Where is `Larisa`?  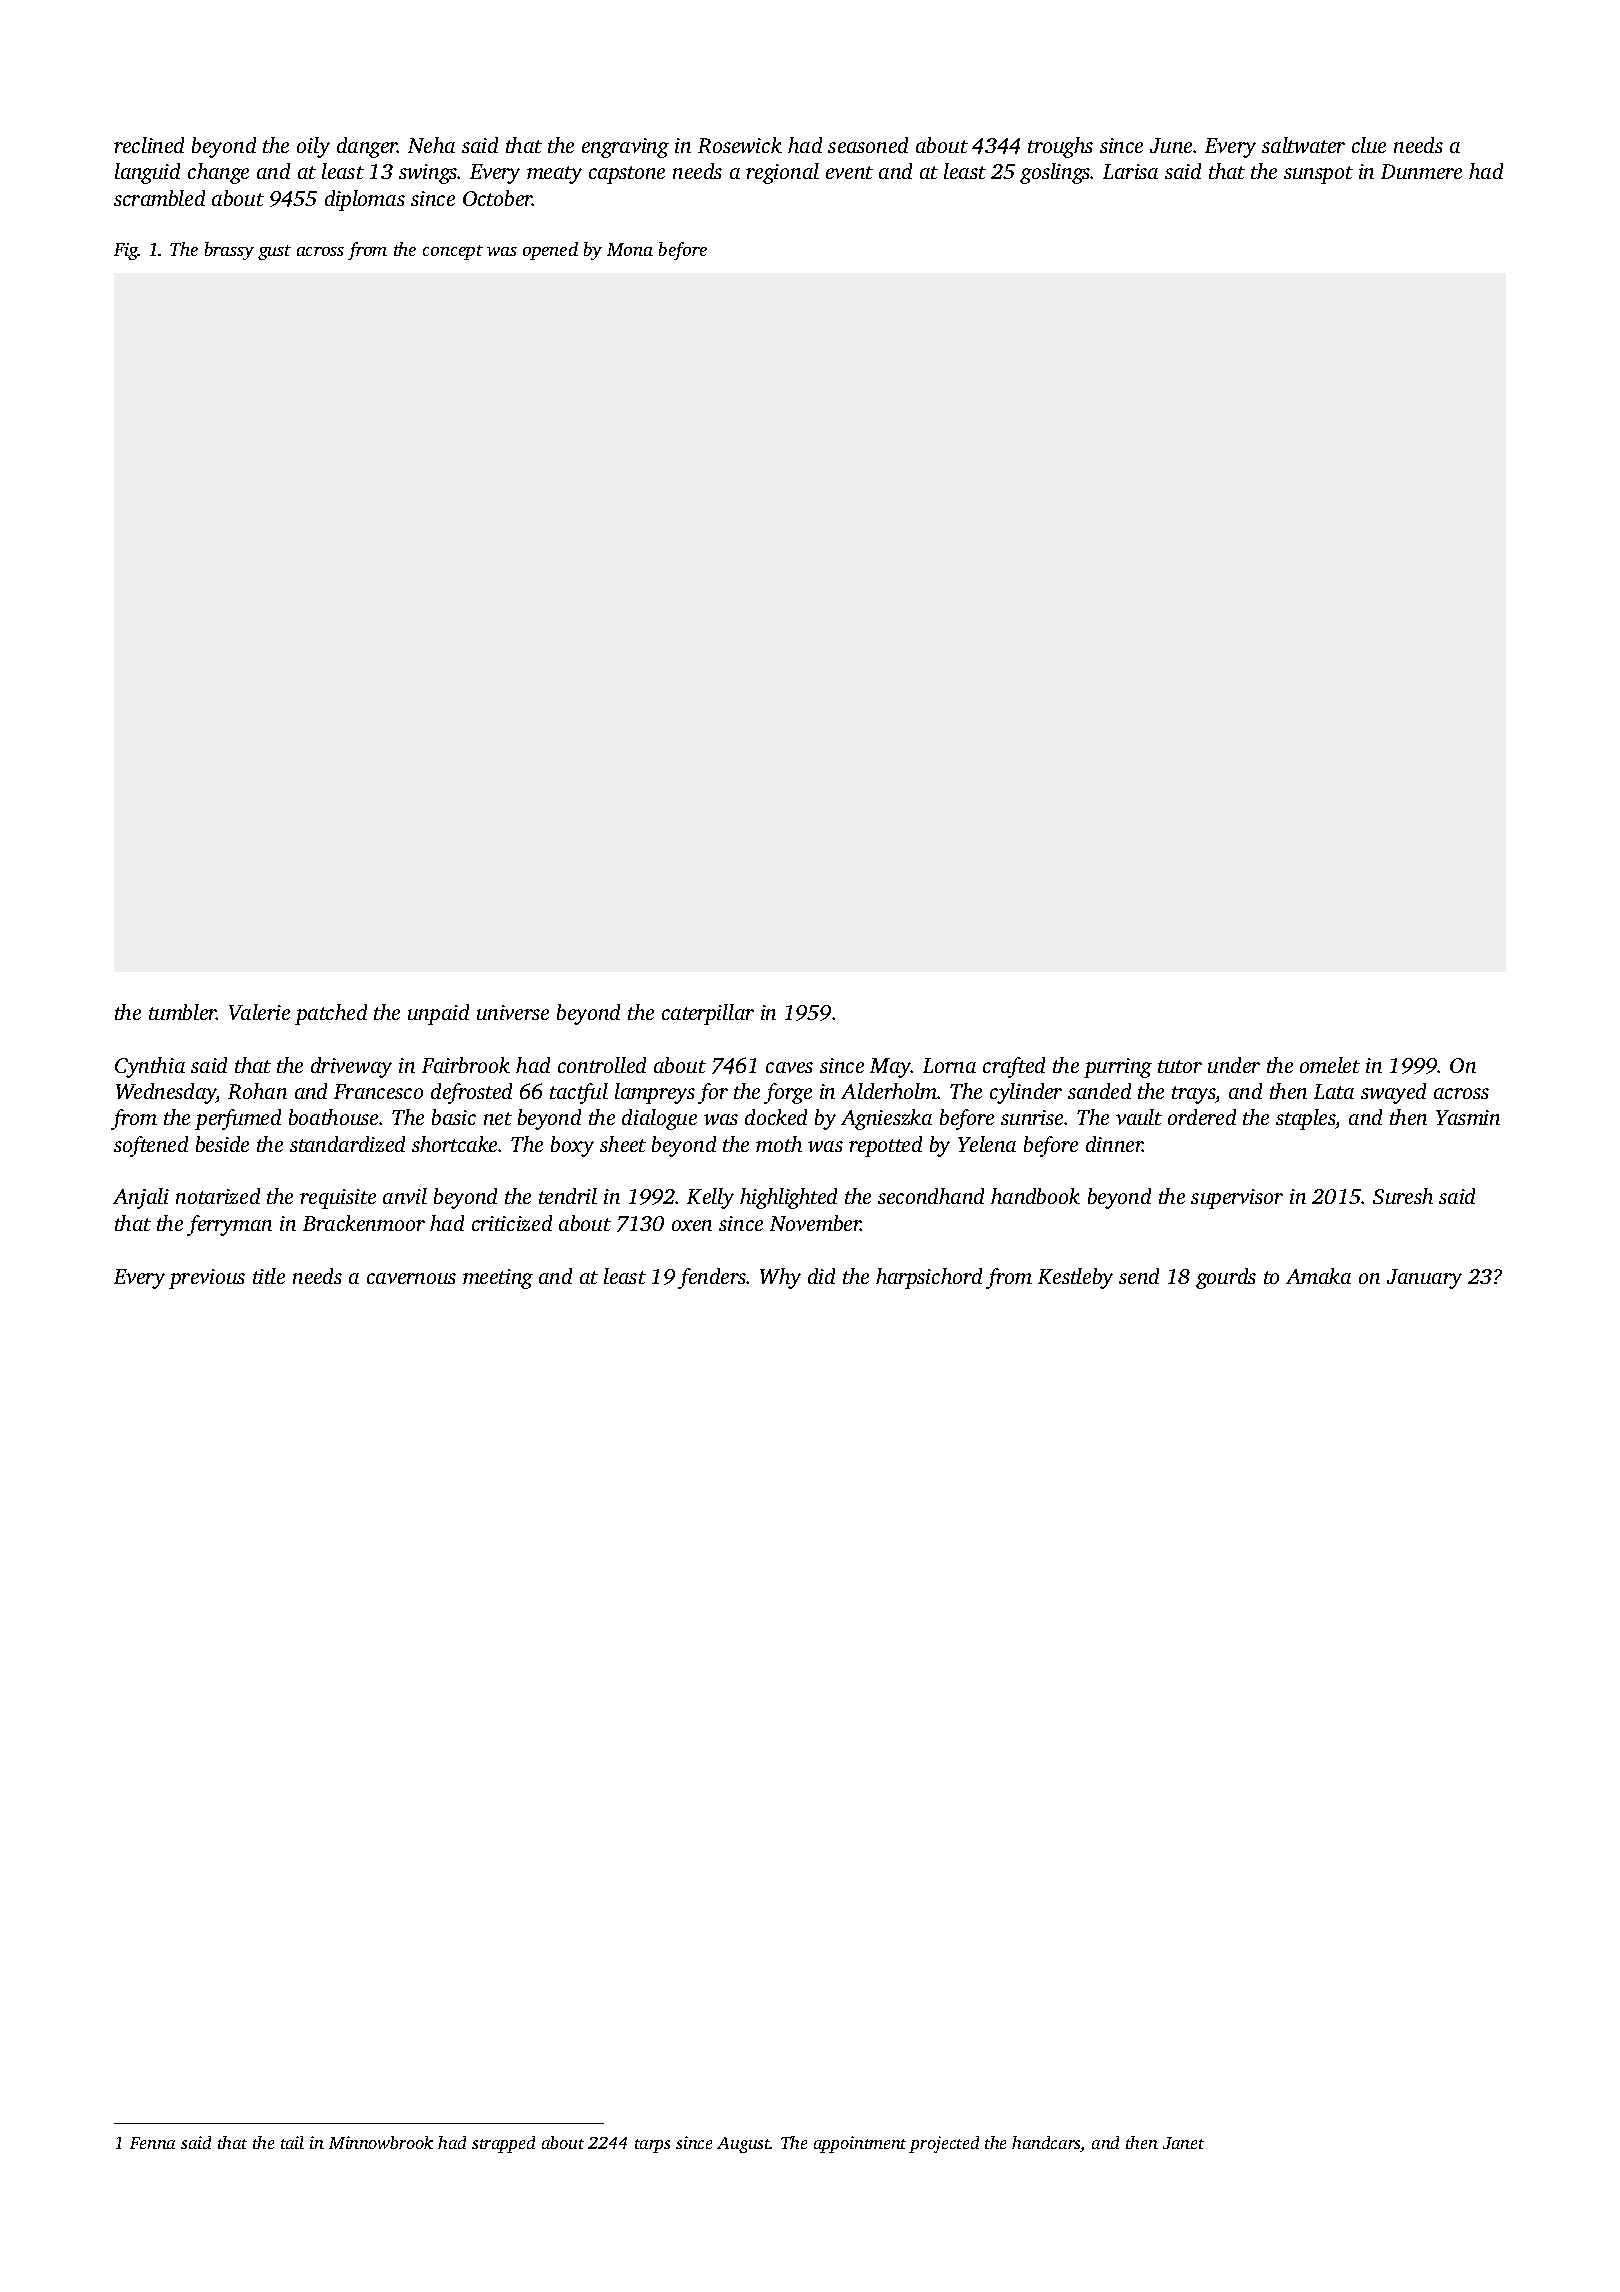 Larisa is located at coordinates (1130, 171).
